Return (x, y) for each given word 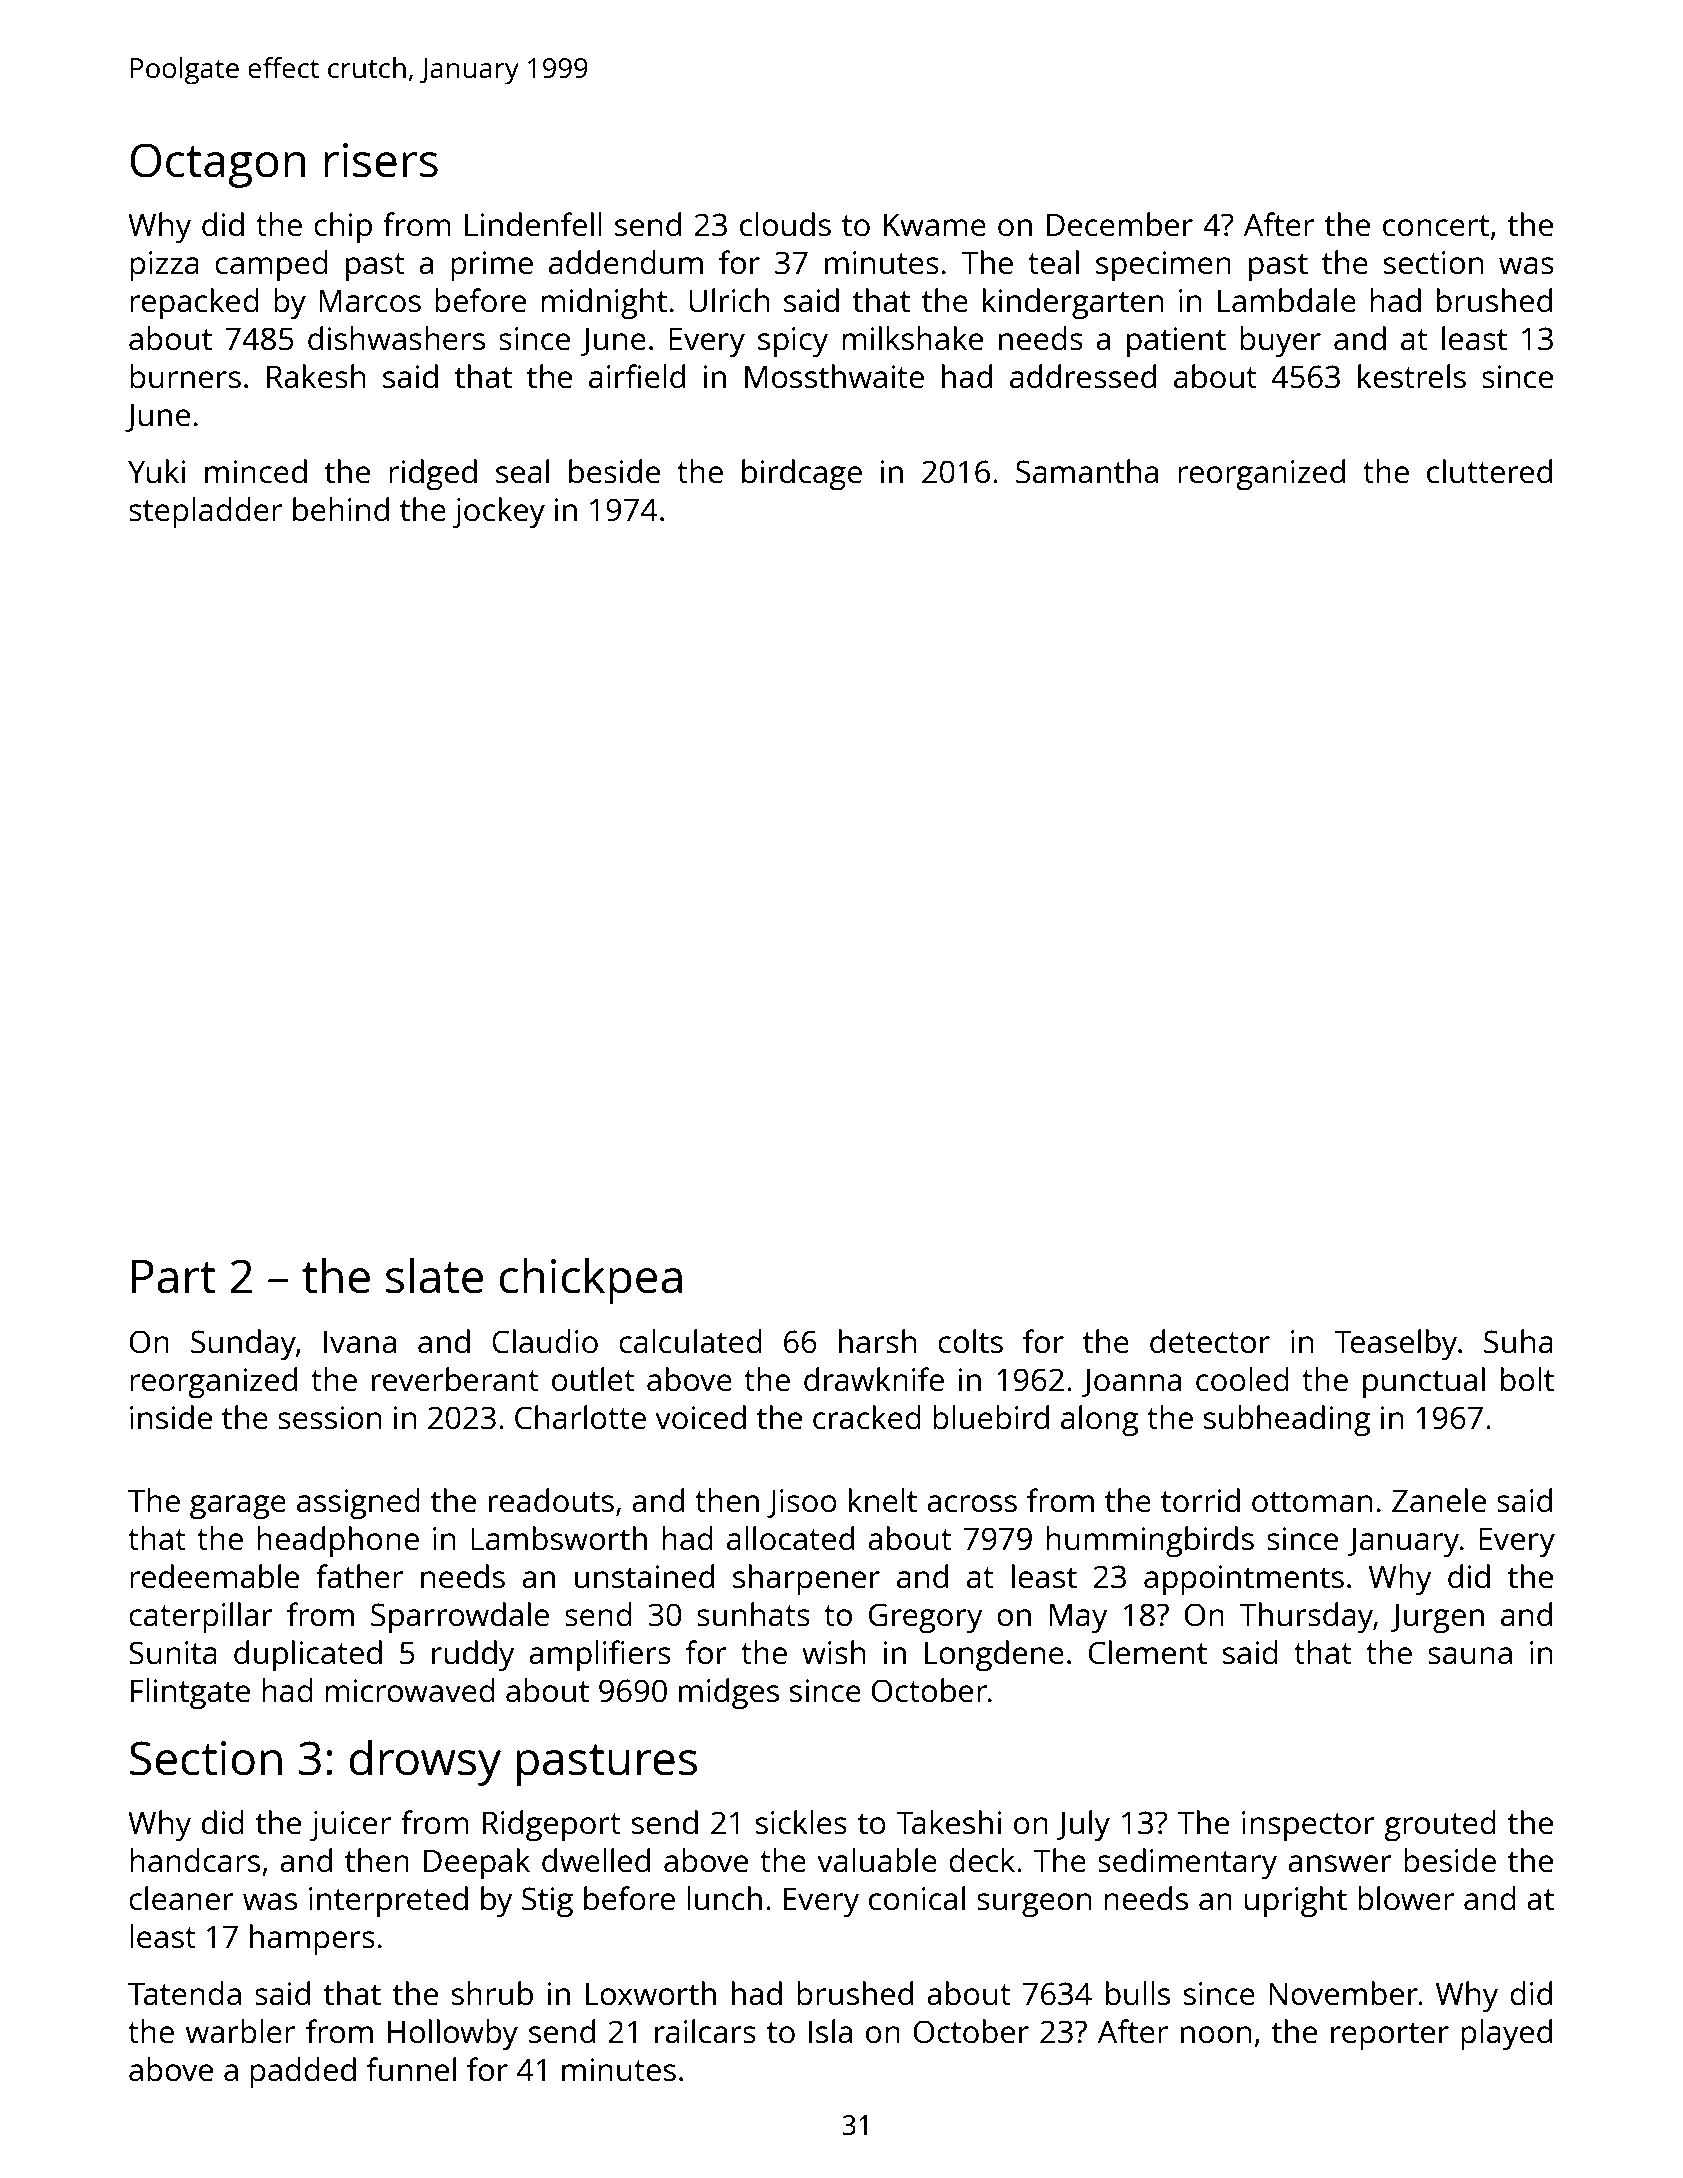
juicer (350, 1826)
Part (174, 1277)
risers (381, 160)
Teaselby (1395, 1344)
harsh (877, 1341)
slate (434, 1275)
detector (1210, 1341)
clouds (785, 224)
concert (1436, 226)
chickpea (591, 1280)
